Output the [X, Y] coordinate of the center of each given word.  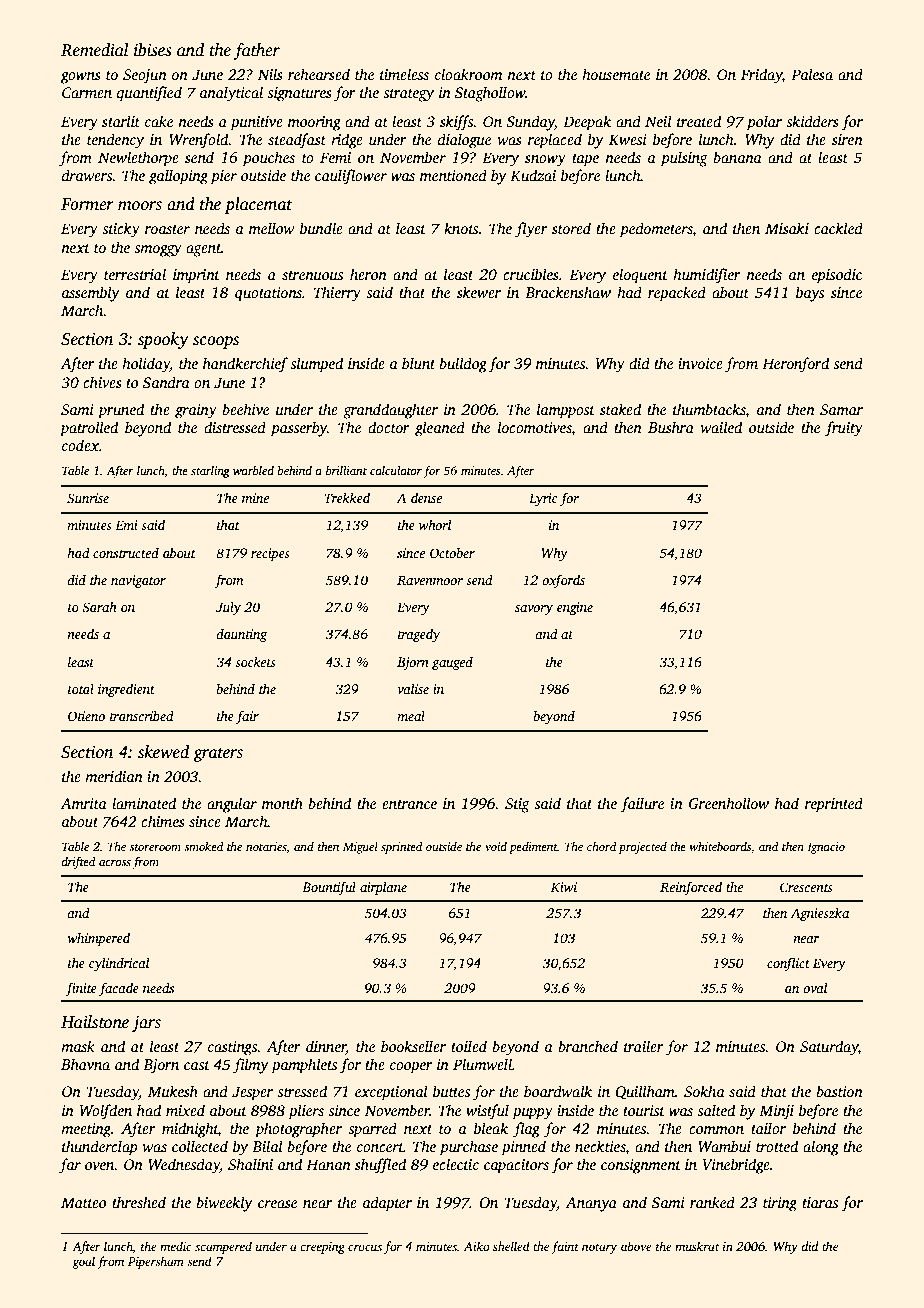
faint [565, 1247]
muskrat [697, 1246]
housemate [616, 74]
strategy [408, 95]
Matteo [83, 1202]
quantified [149, 94]
